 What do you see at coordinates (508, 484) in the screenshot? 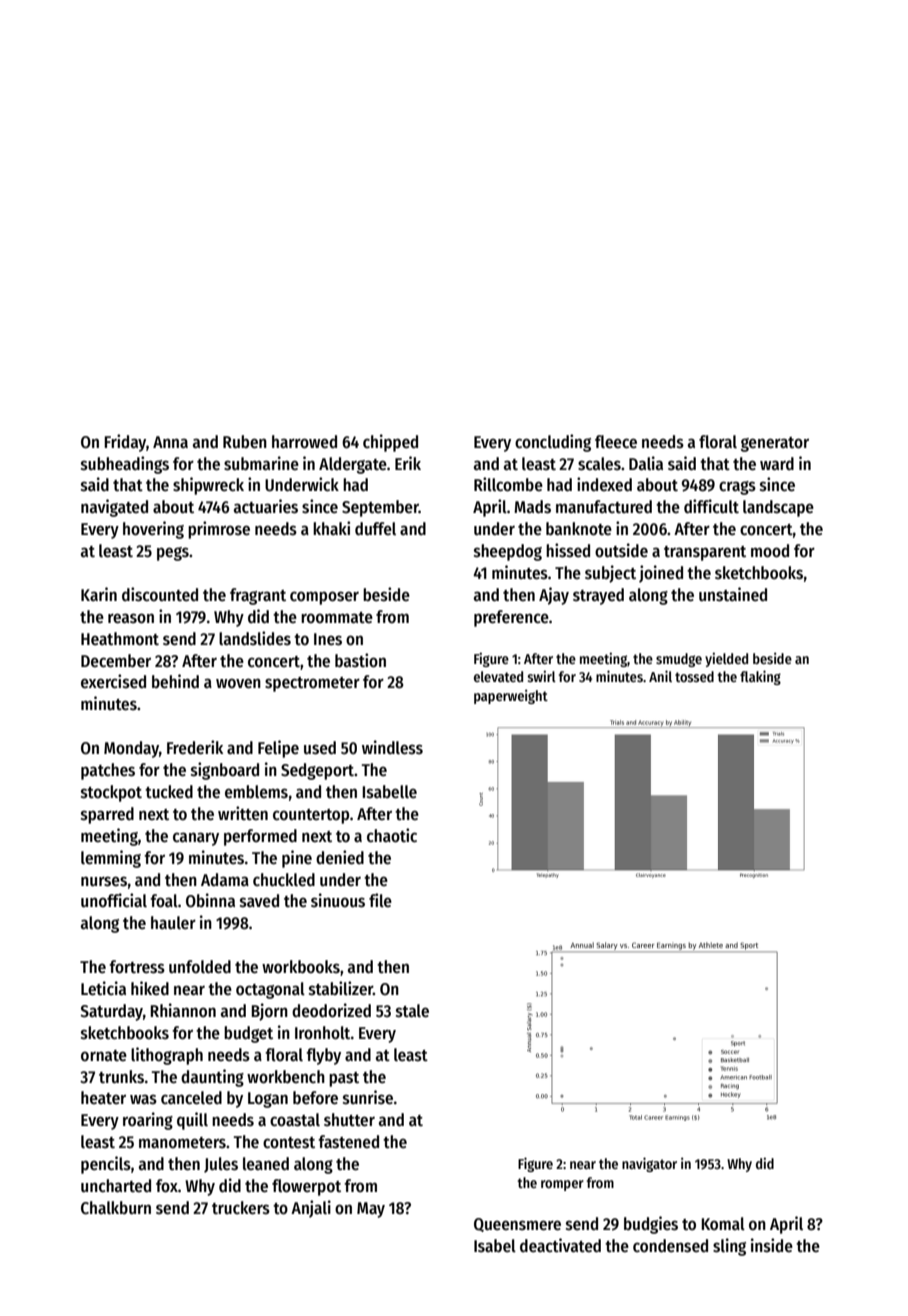
I see `Rillcombe` at bounding box center [508, 484].
